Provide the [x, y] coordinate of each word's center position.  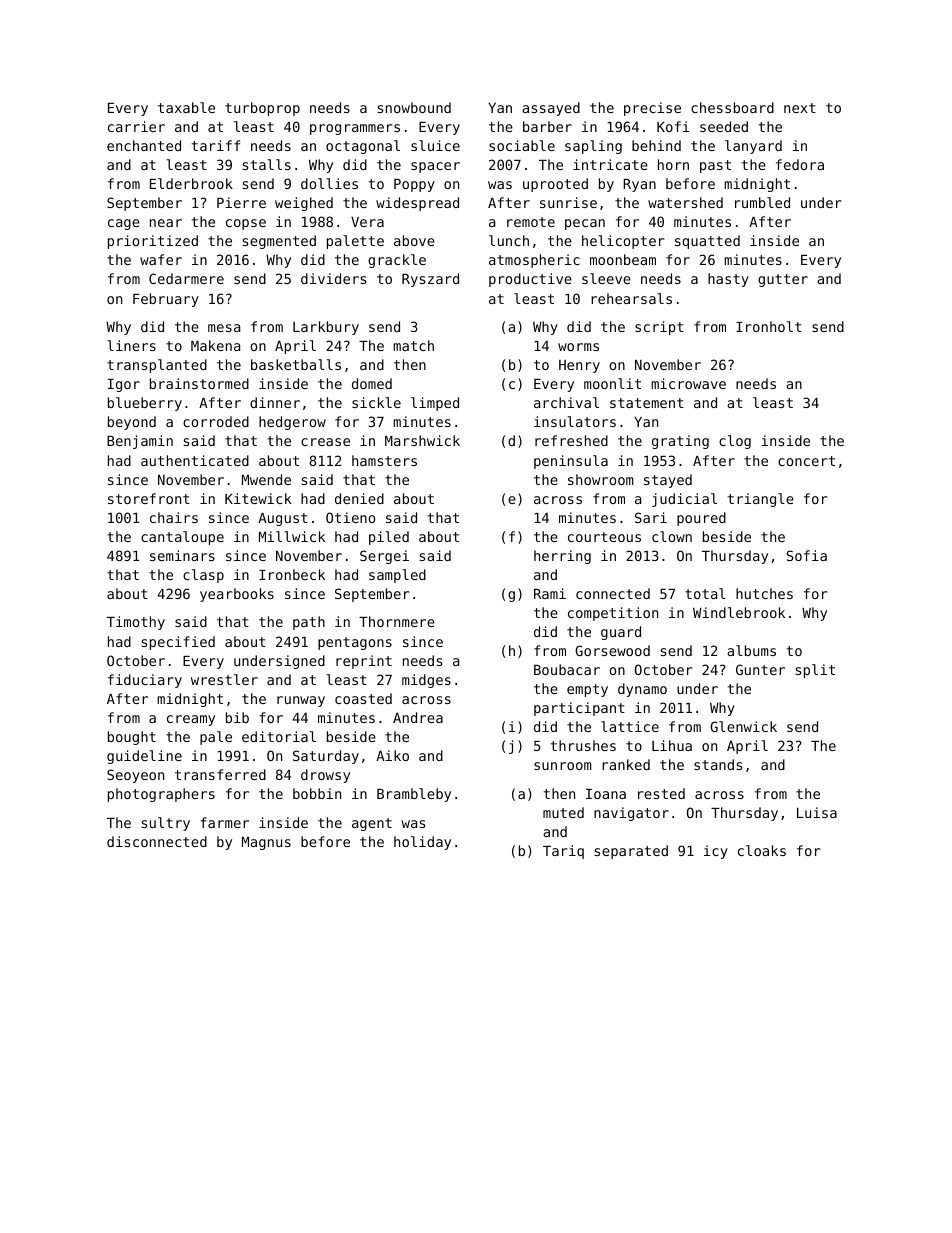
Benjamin [140, 442]
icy [716, 852]
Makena [215, 345]
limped [435, 404]
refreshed [571, 440]
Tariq [563, 852]
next [800, 108]
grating [680, 442]
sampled [397, 576]
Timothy [136, 623]
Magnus [266, 843]
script [659, 328]
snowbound [414, 107]
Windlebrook [739, 612]
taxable [186, 107]
